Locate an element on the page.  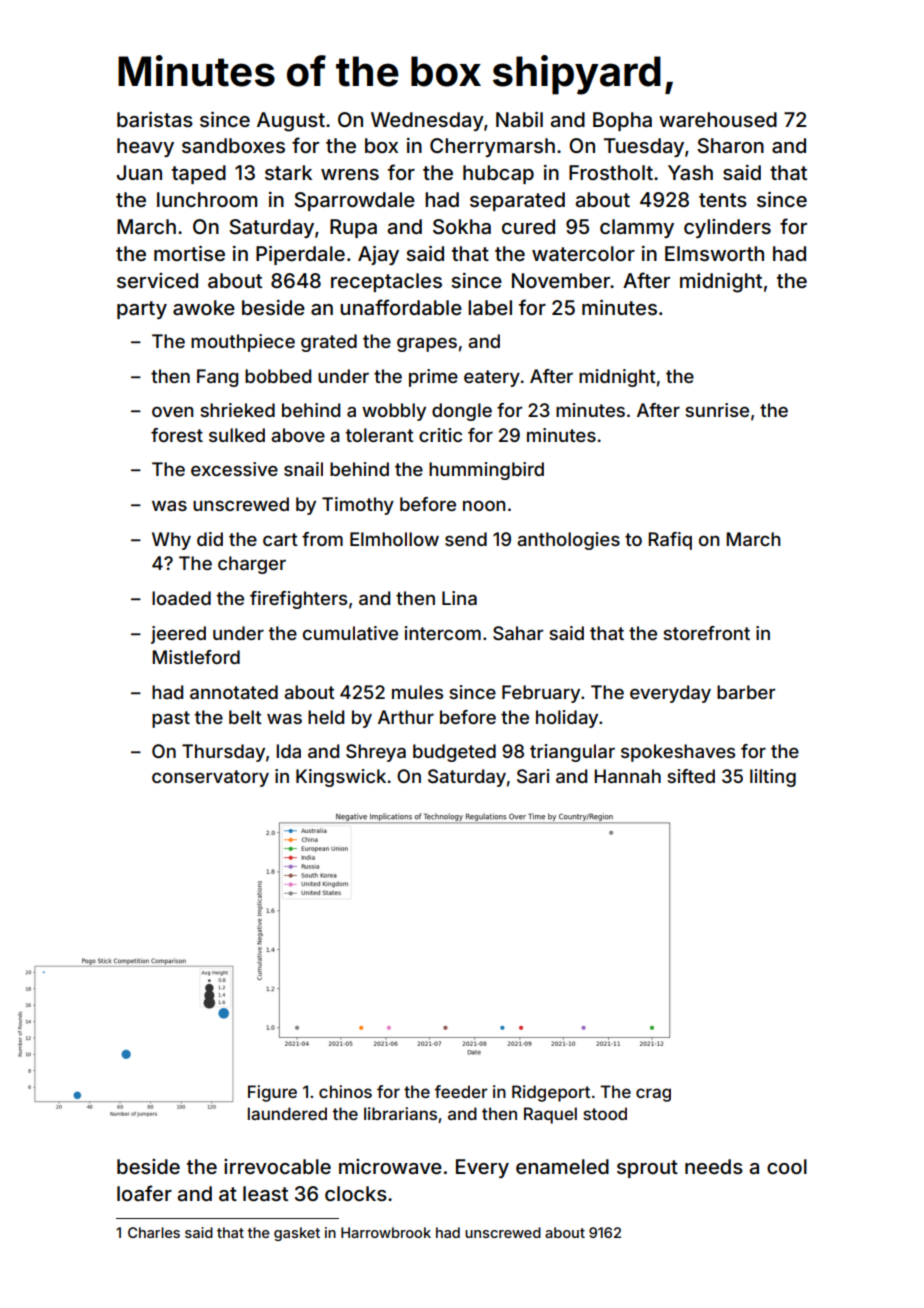
Sharon is located at coordinates (730, 146).
